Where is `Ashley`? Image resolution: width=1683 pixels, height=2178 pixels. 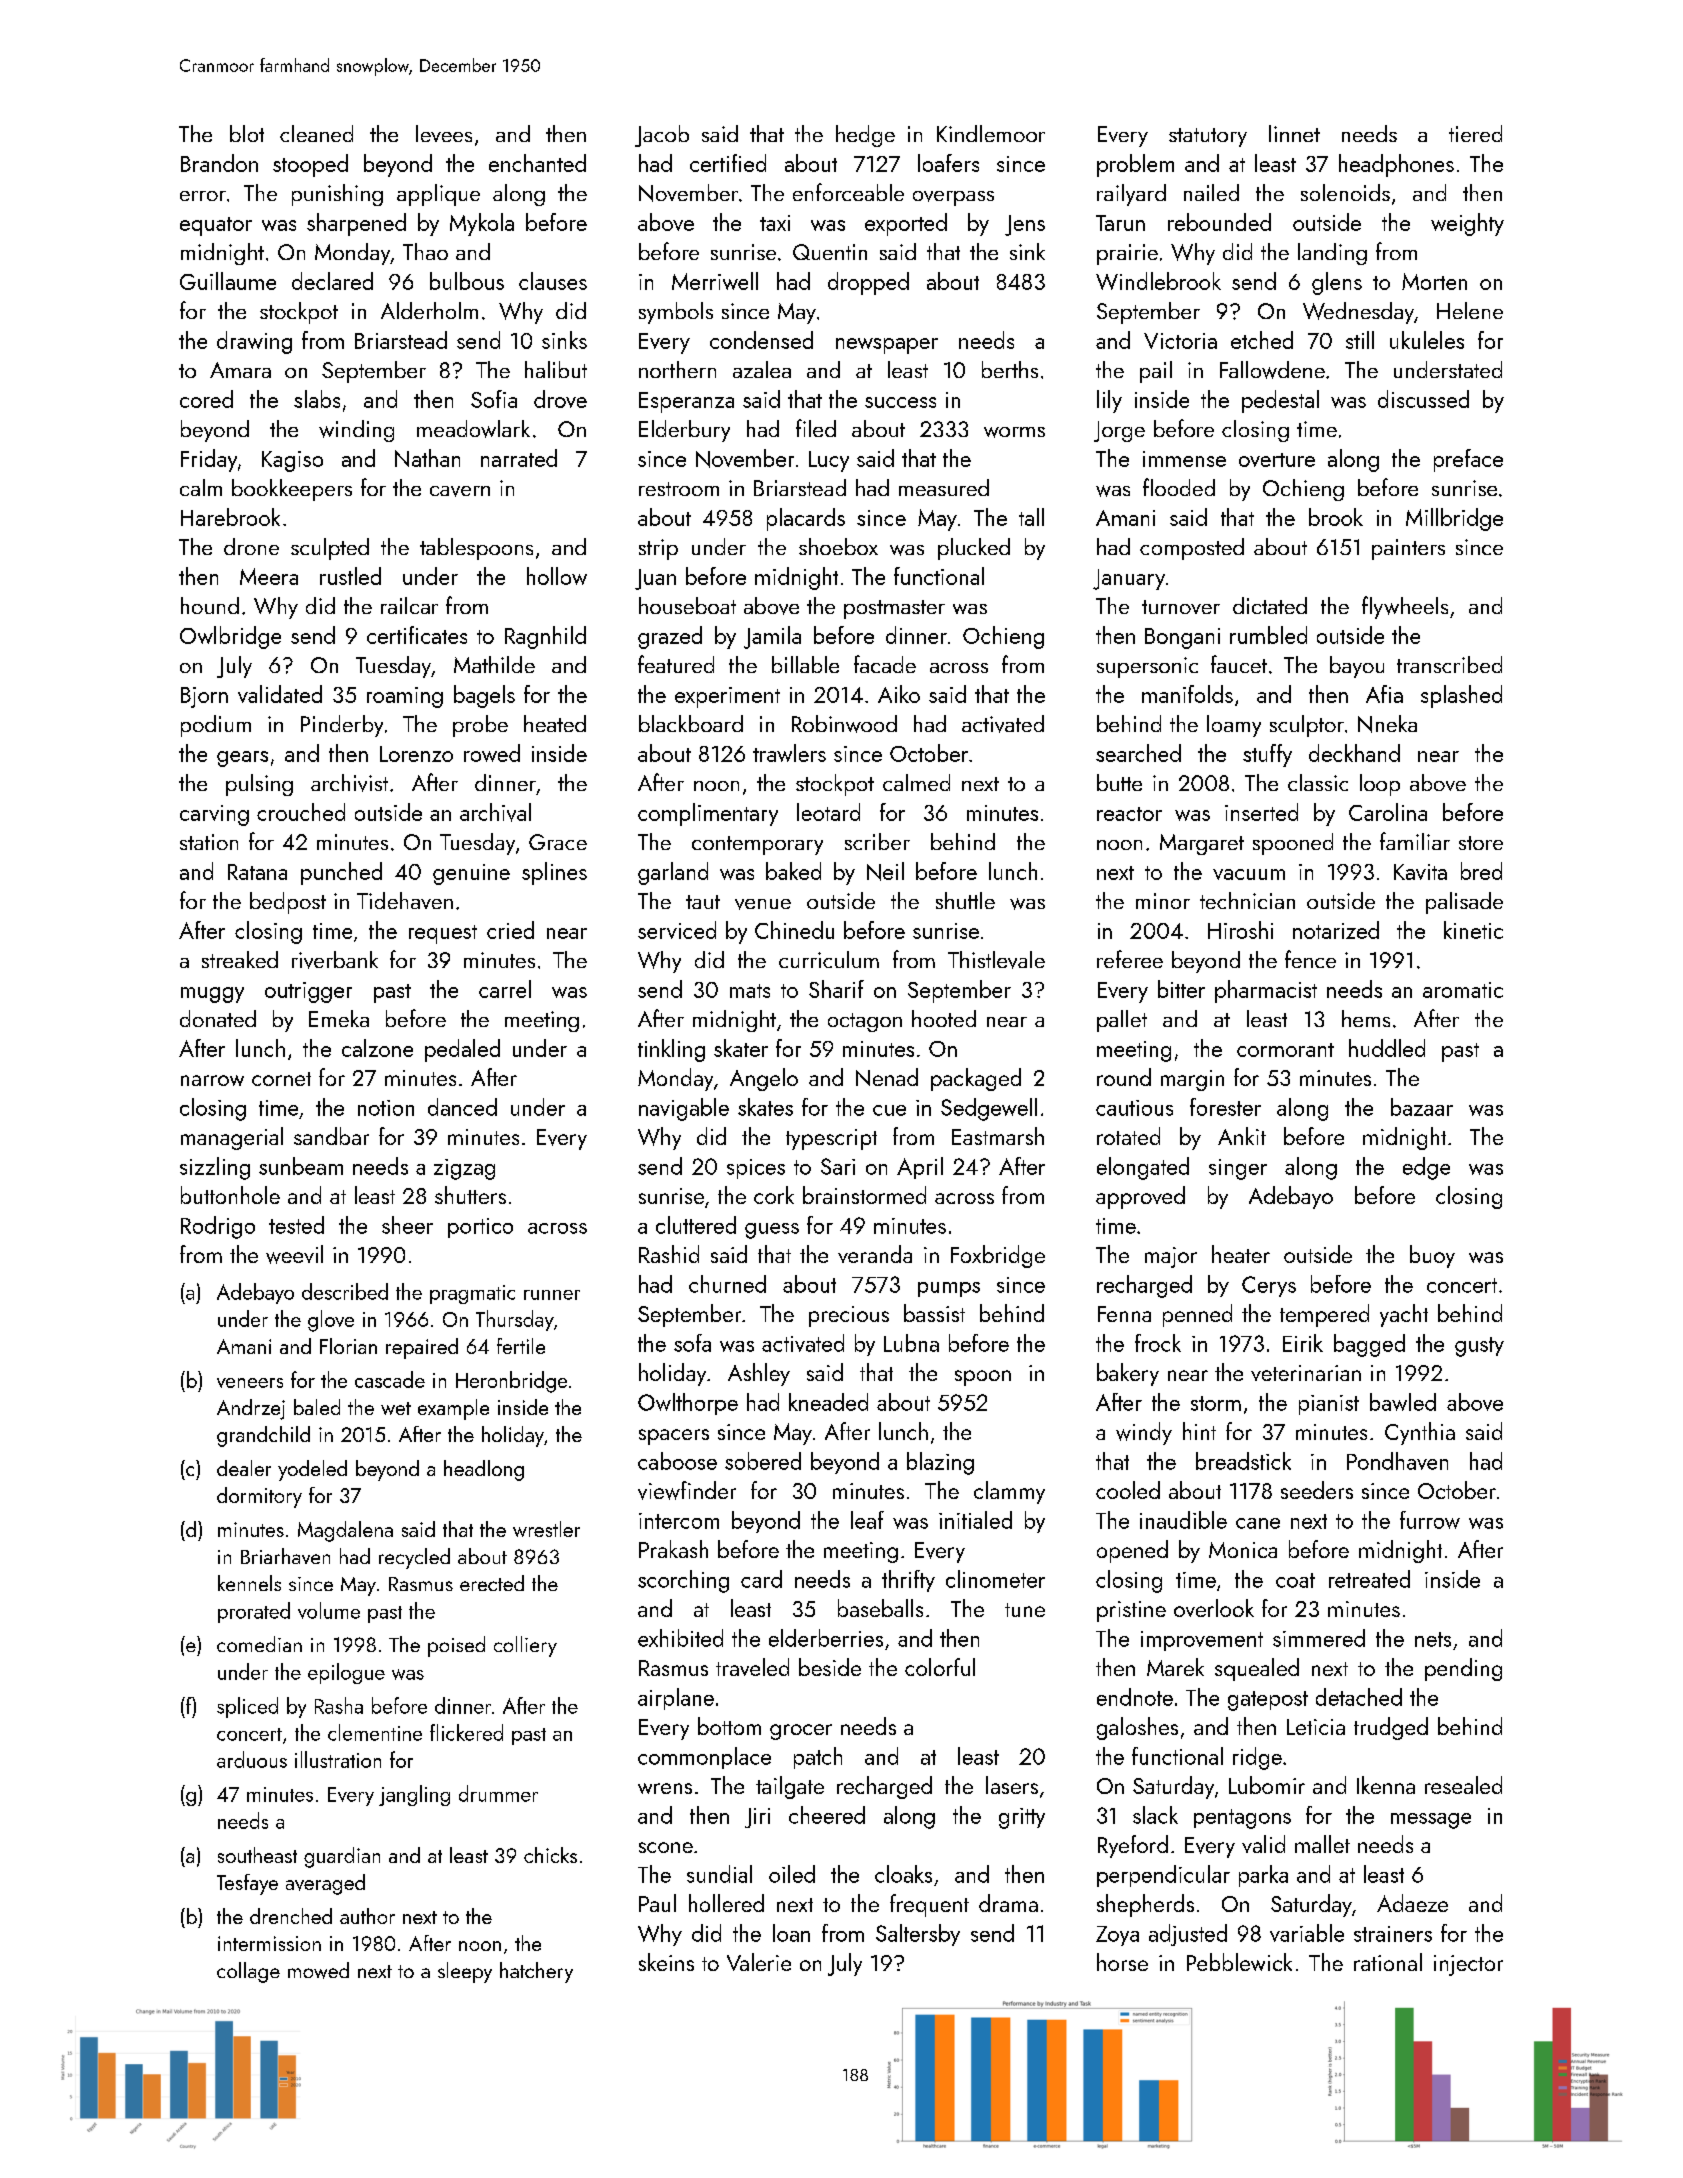
Ashley is located at coordinates (759, 1374).
